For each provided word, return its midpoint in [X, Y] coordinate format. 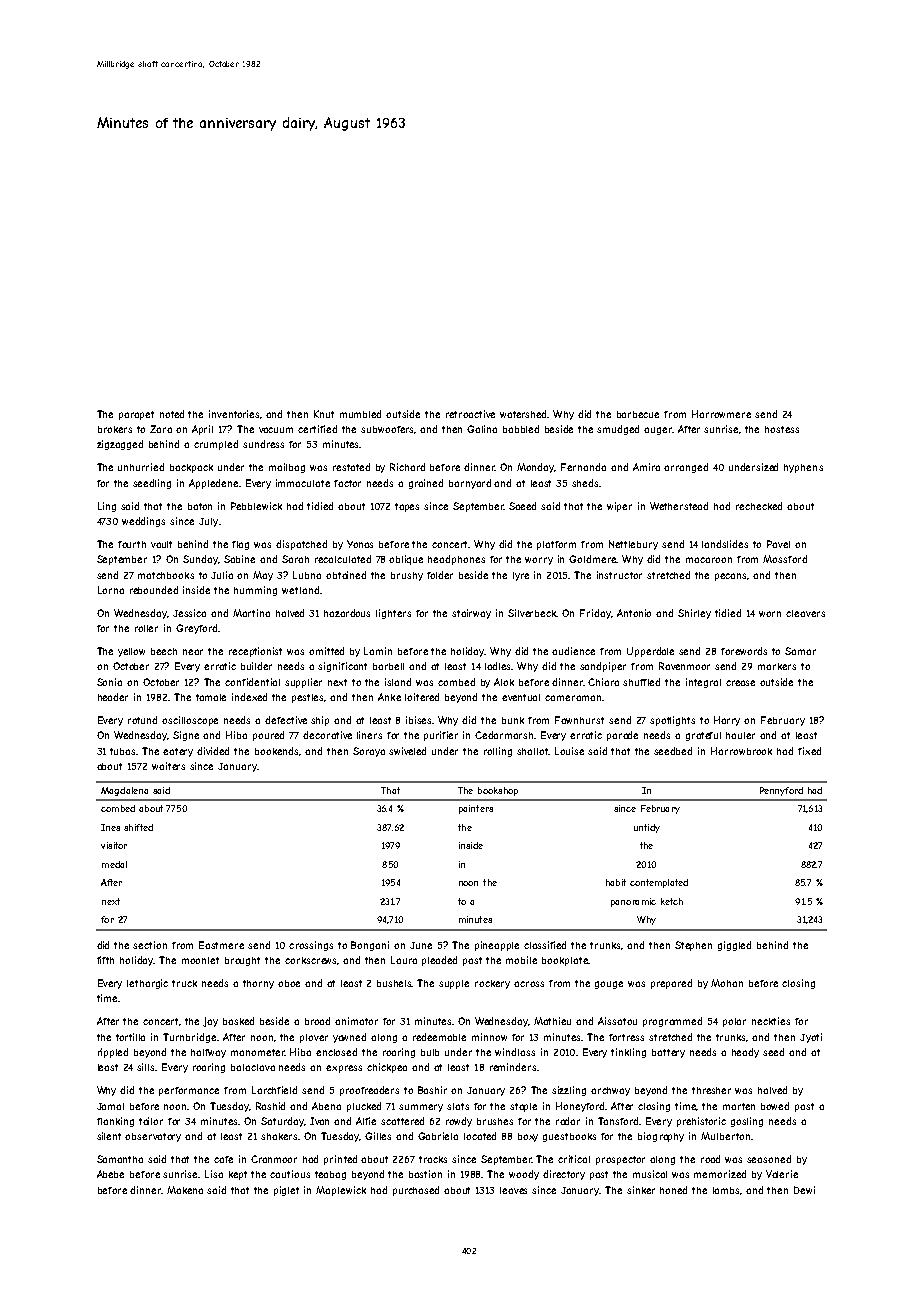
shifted [138, 827]
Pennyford [781, 791]
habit [616, 882]
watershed [524, 414]
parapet [136, 415]
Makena [185, 1190]
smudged [618, 430]
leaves [513, 1190]
